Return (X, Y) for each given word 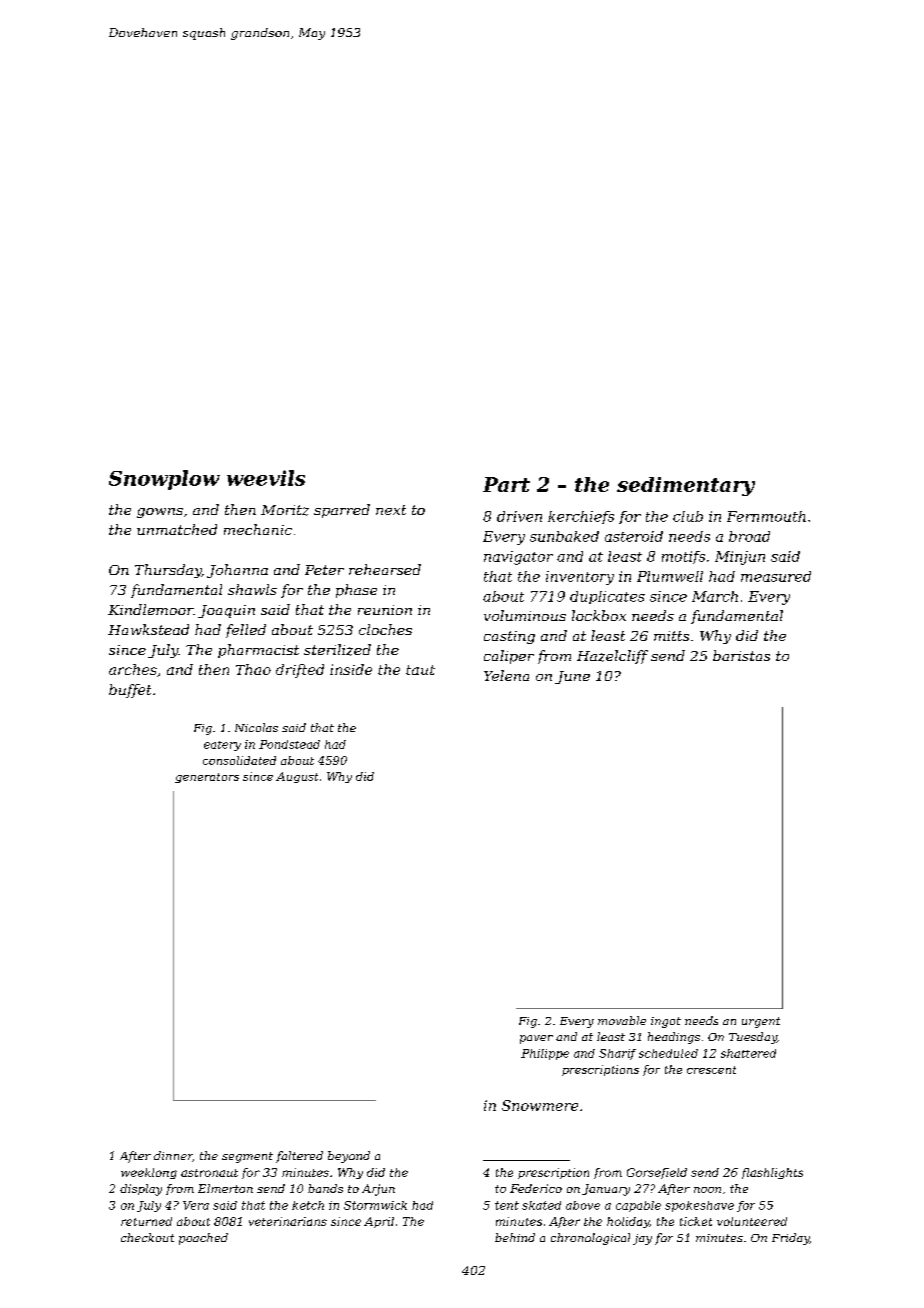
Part (506, 484)
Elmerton (225, 1188)
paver (536, 1039)
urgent (761, 1022)
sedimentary (686, 486)
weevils (266, 478)
